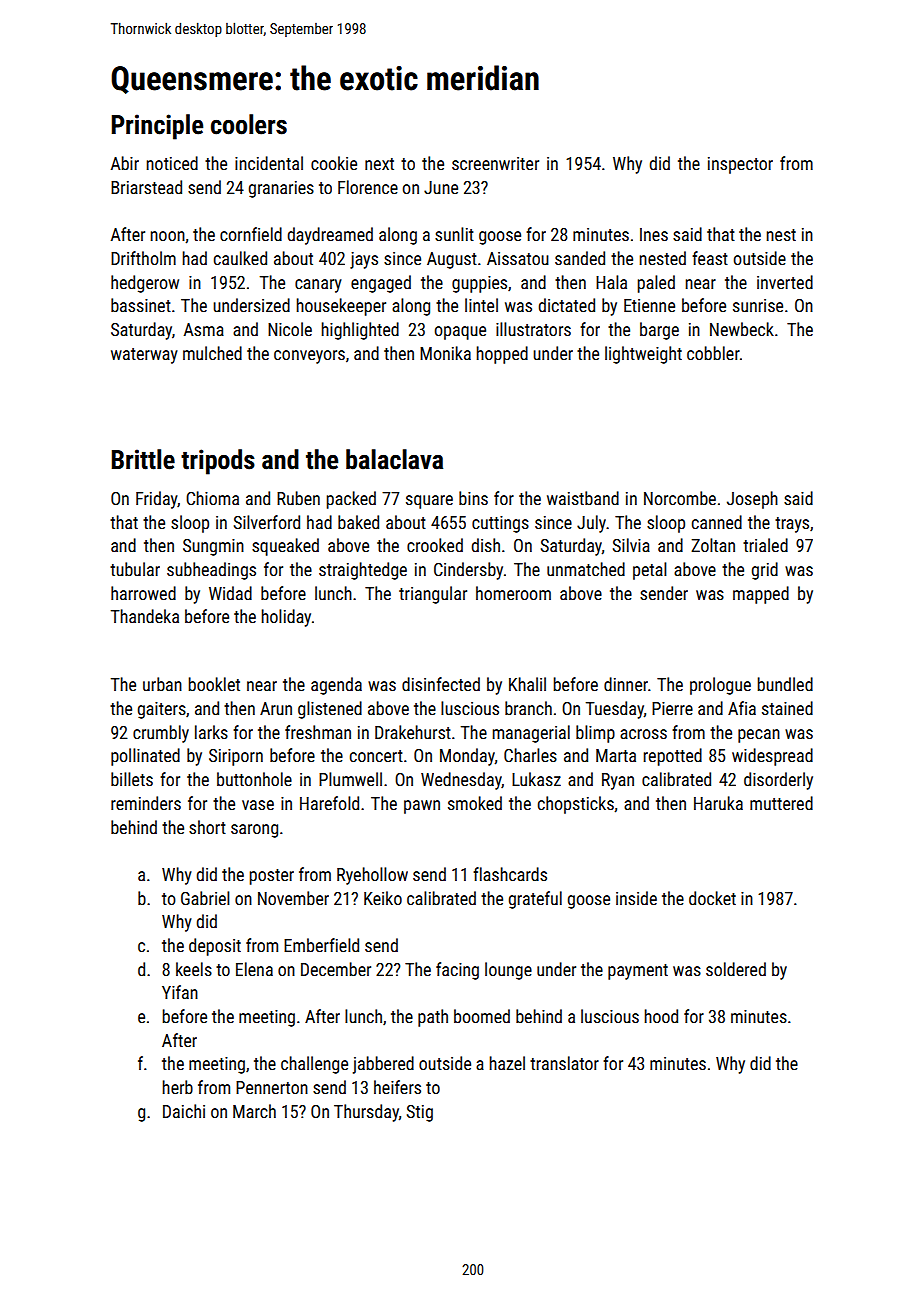 The width and height of the screenshot is (924, 1314). I want to click on inspector, so click(740, 165).
